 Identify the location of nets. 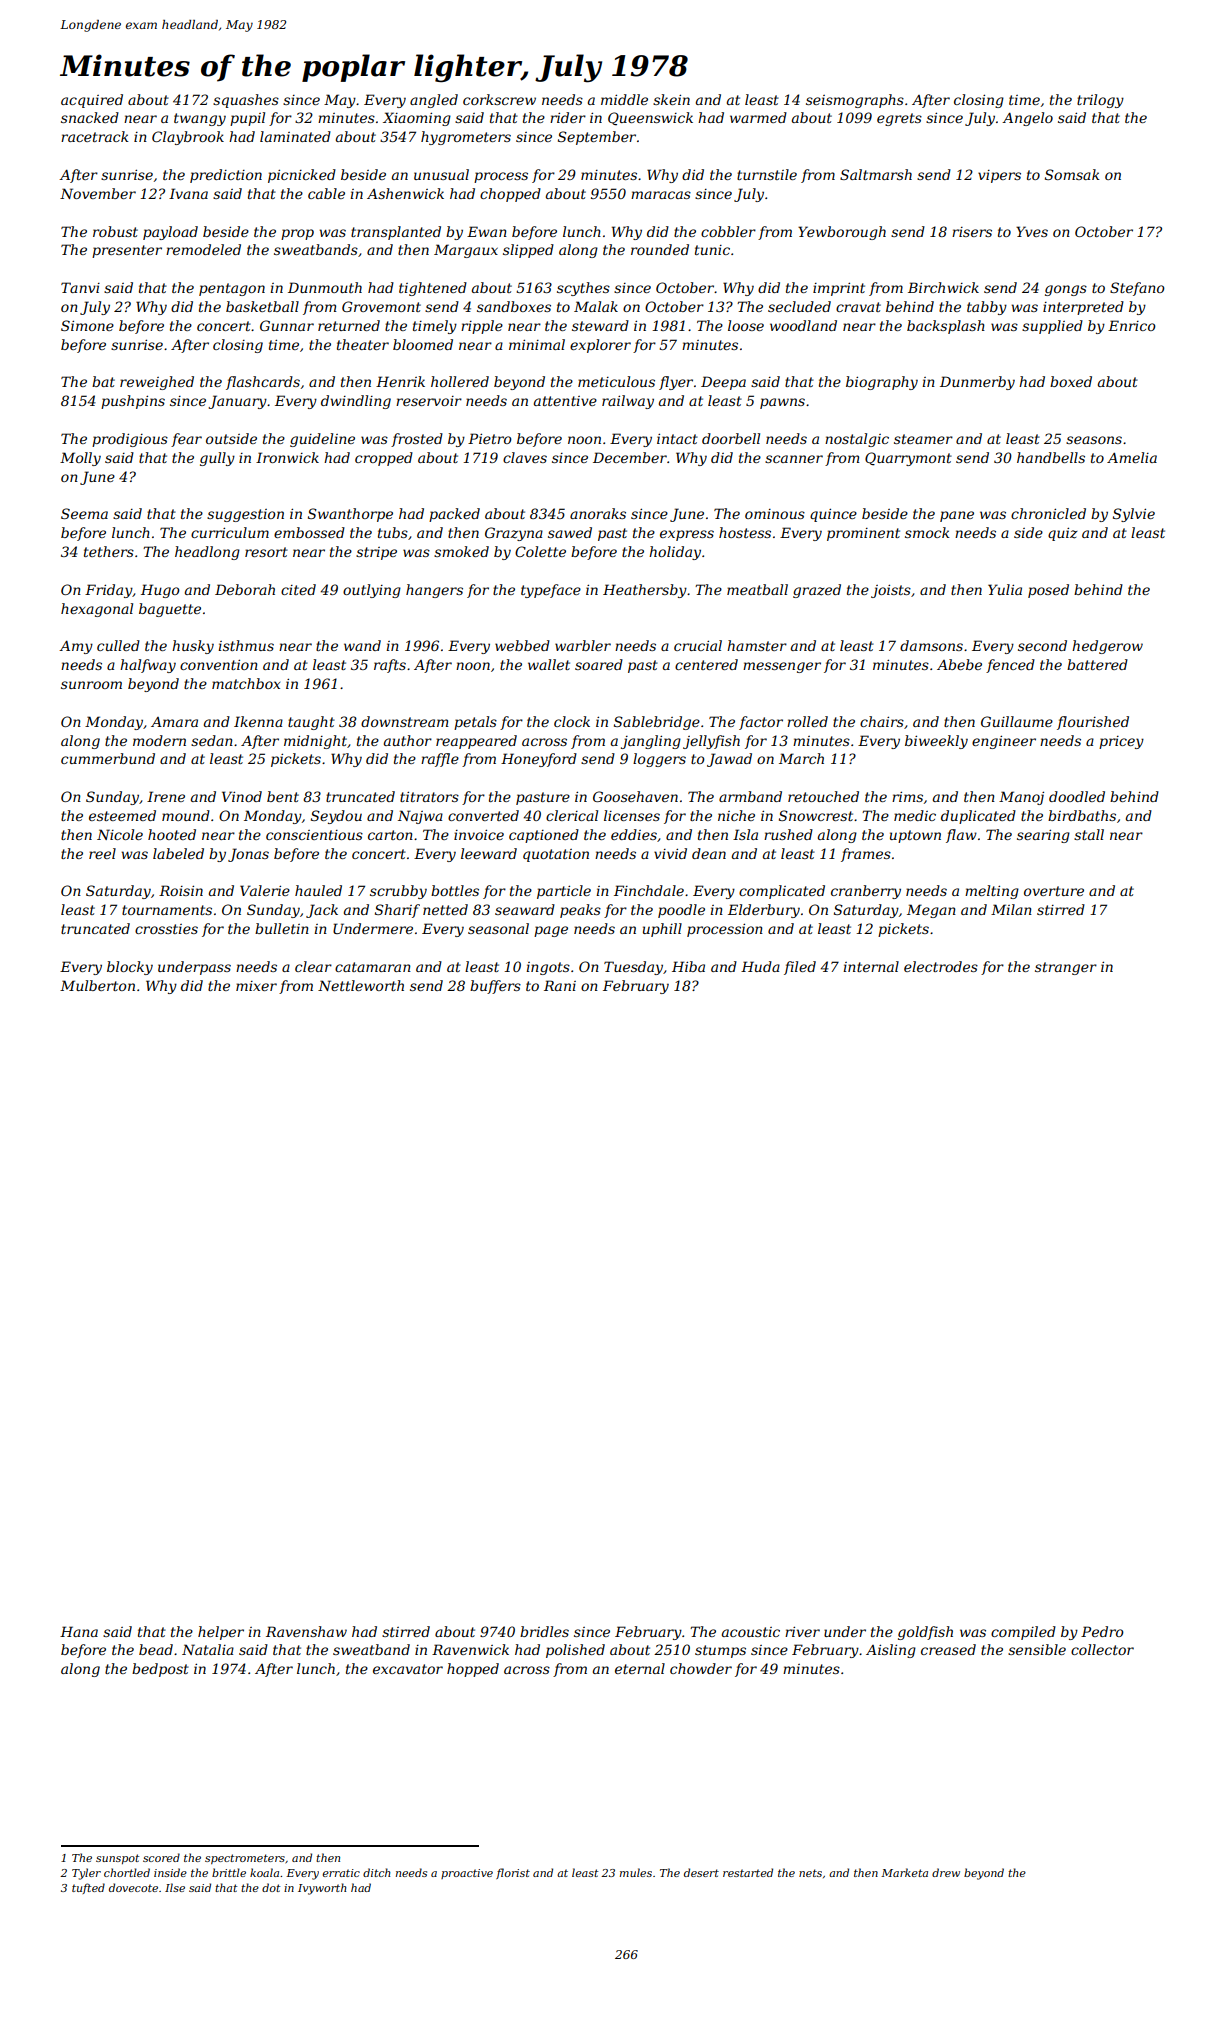
(810, 1873).
